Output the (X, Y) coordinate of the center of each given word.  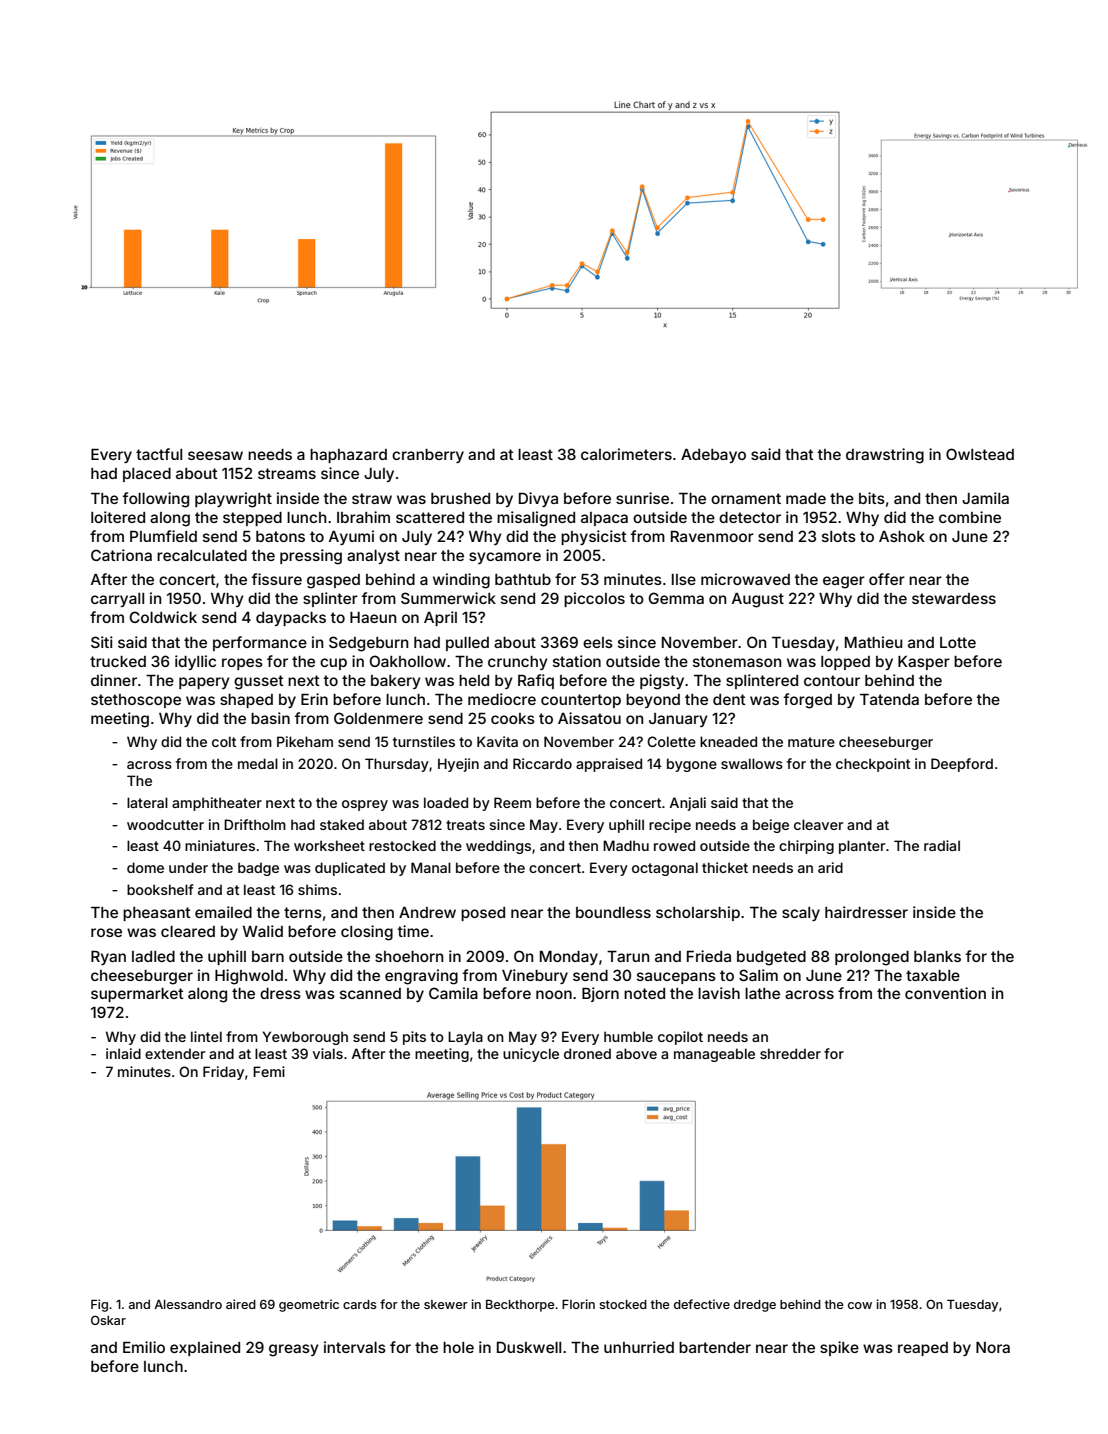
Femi (269, 1071)
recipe (670, 826)
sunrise (642, 498)
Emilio (144, 1347)
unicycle (531, 1055)
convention (945, 993)
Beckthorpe (520, 1306)
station (577, 661)
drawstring (885, 456)
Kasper (924, 663)
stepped (252, 519)
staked (342, 824)
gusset (259, 682)
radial (942, 845)
